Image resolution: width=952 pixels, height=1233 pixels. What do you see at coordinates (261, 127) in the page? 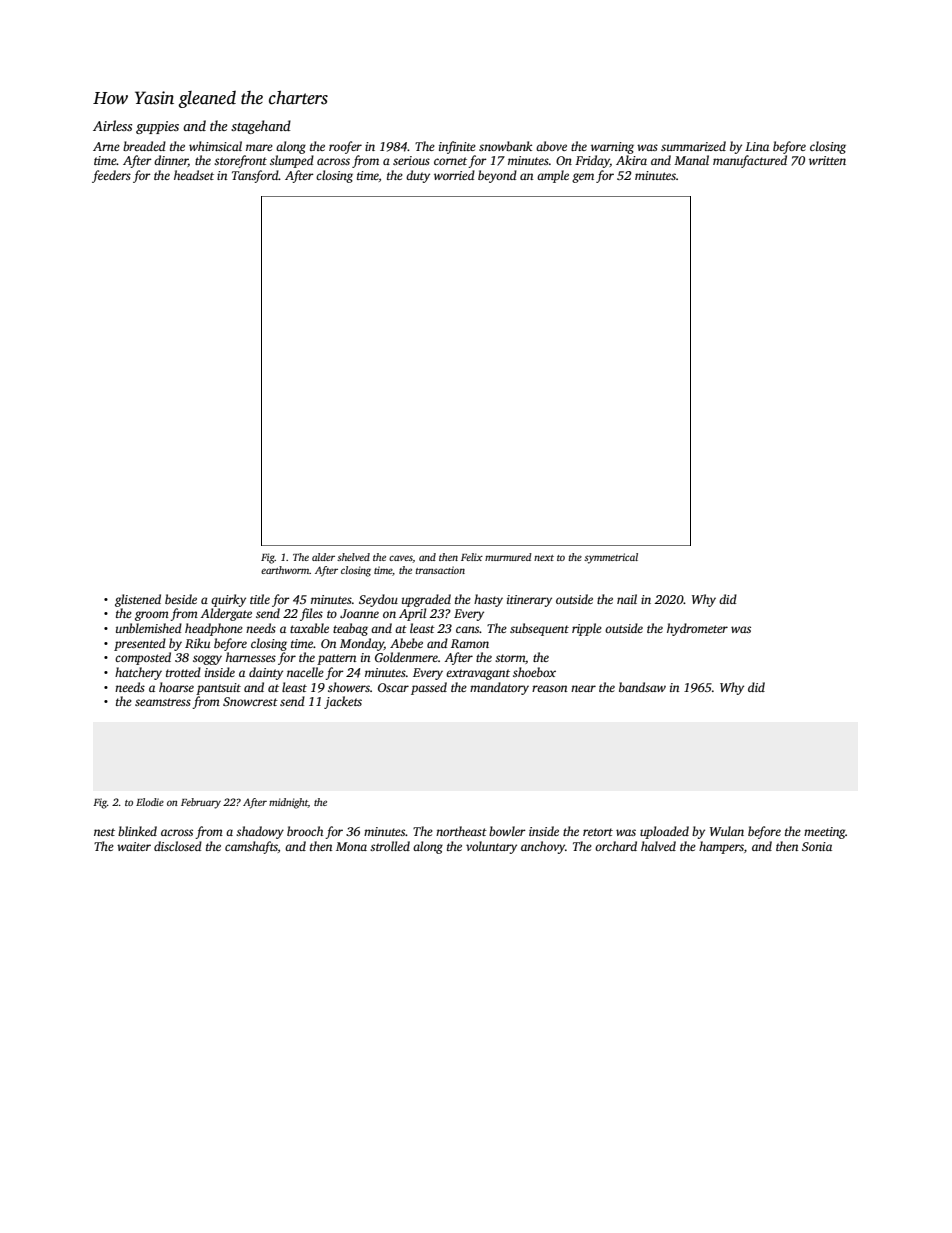
I see `stagehand` at bounding box center [261, 127].
